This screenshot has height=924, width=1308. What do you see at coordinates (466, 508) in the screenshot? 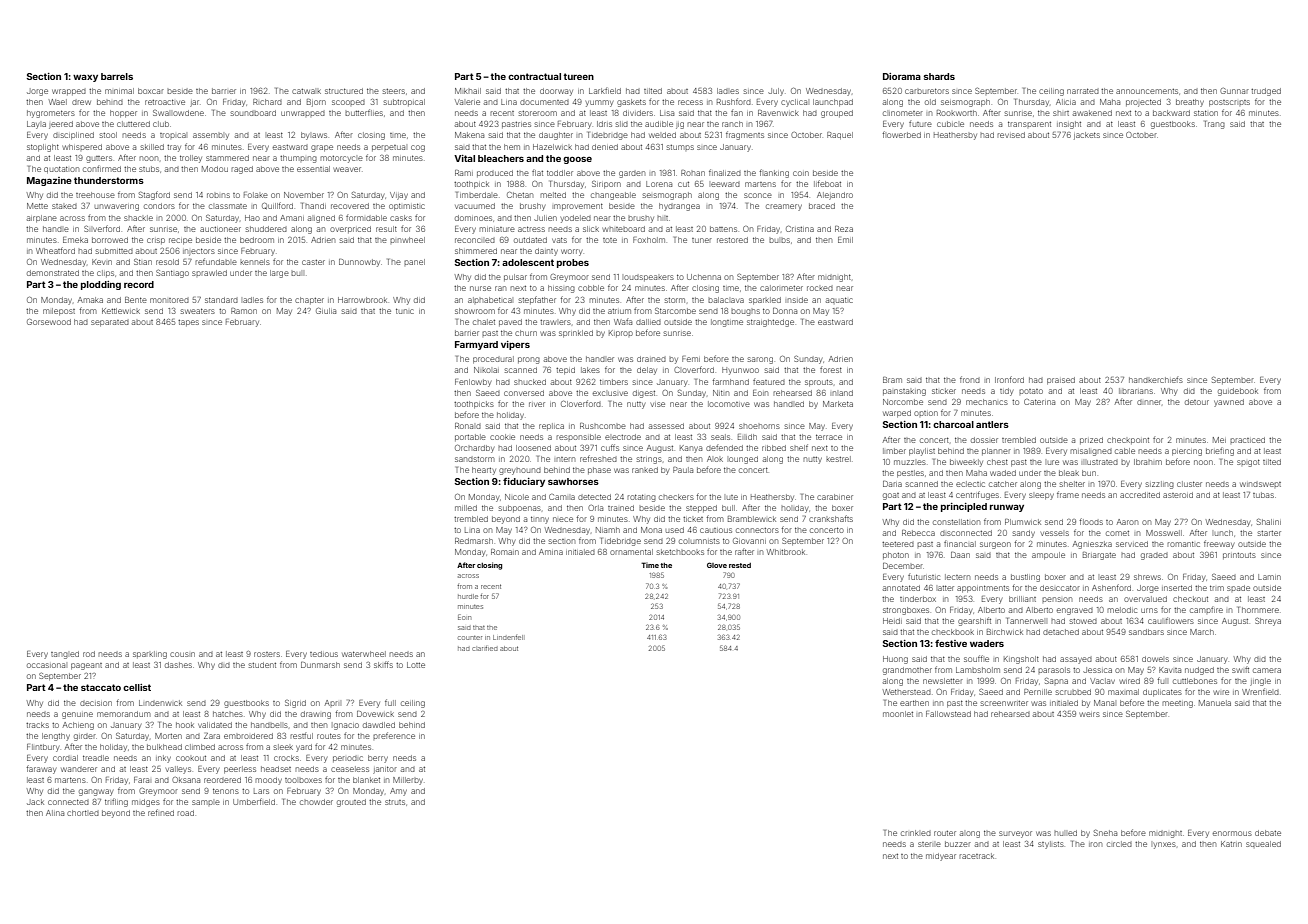
I see `milled` at bounding box center [466, 508].
